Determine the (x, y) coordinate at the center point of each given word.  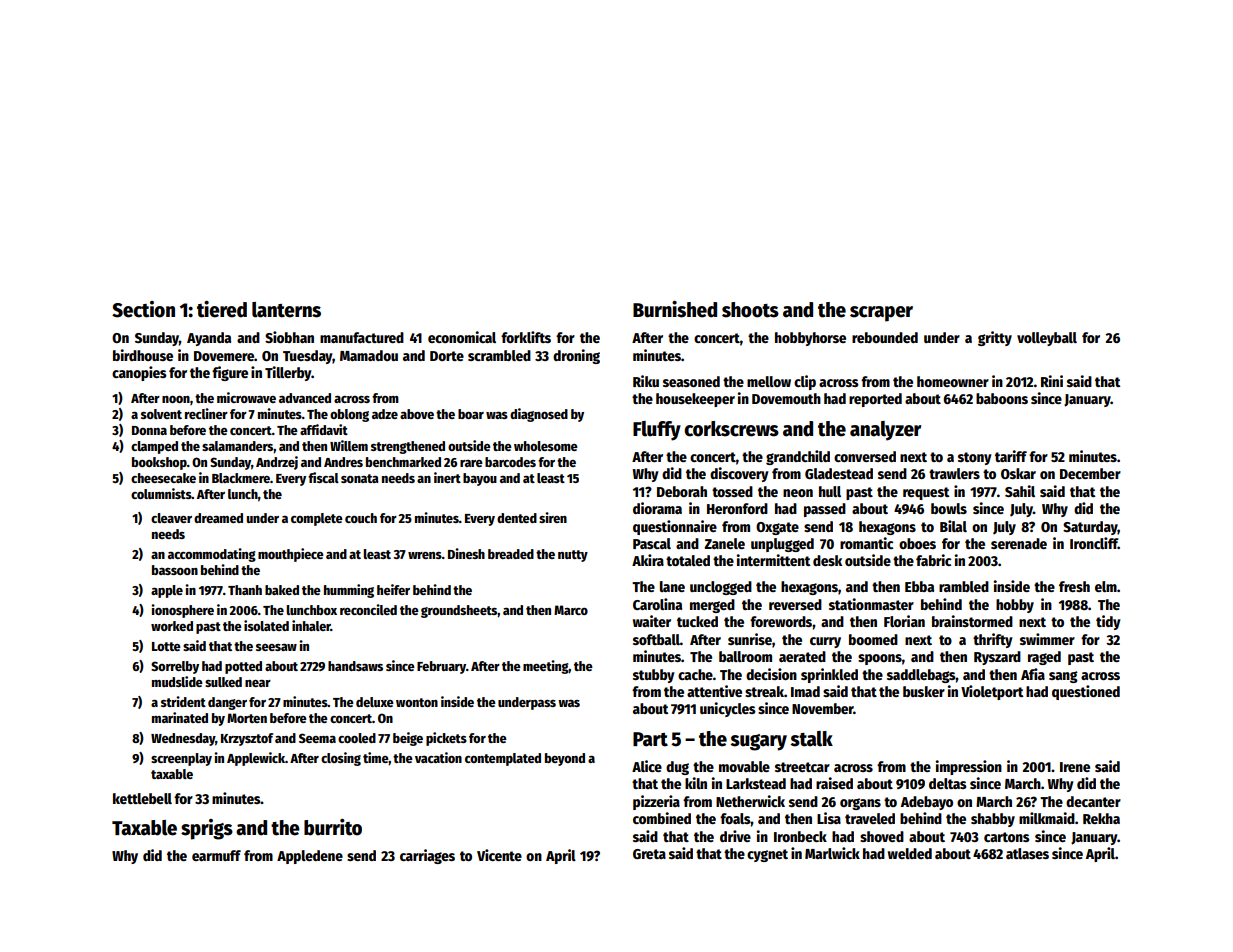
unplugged (782, 545)
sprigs (207, 829)
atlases (1027, 853)
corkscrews (731, 429)
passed (825, 510)
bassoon (175, 570)
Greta (649, 854)
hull (830, 491)
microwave (246, 397)
